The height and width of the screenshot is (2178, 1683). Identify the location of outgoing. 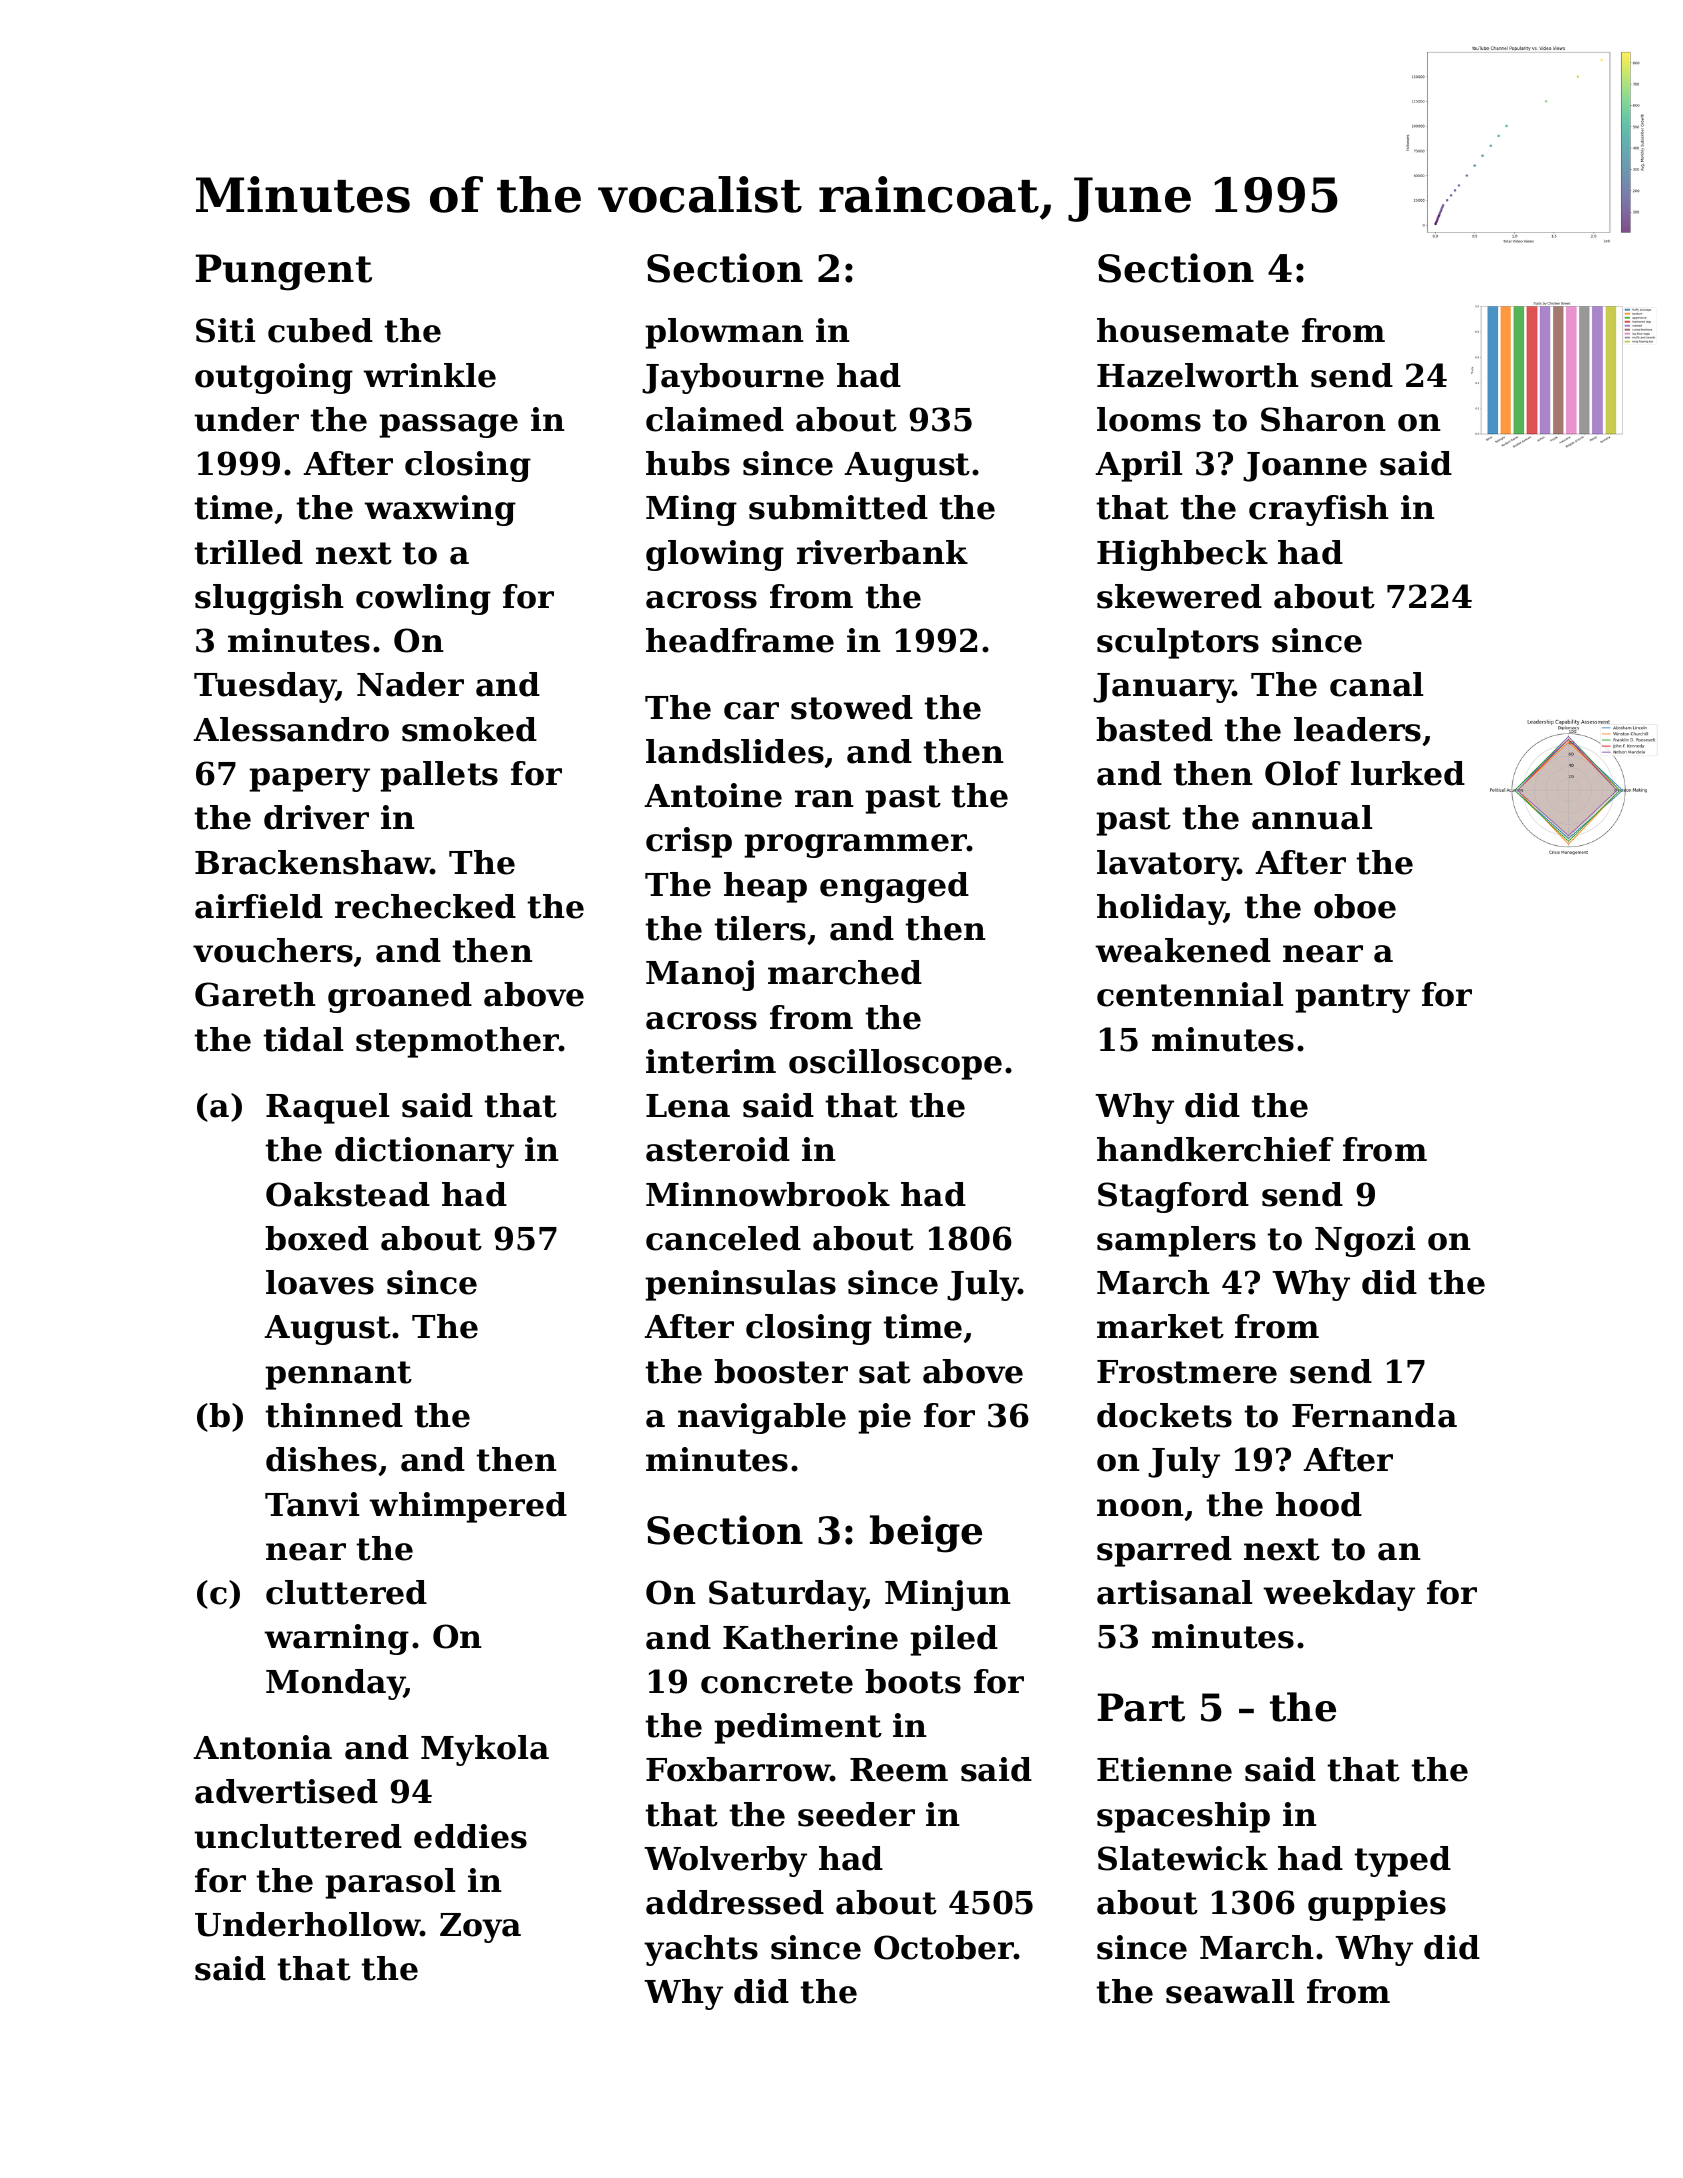
(274, 378).
